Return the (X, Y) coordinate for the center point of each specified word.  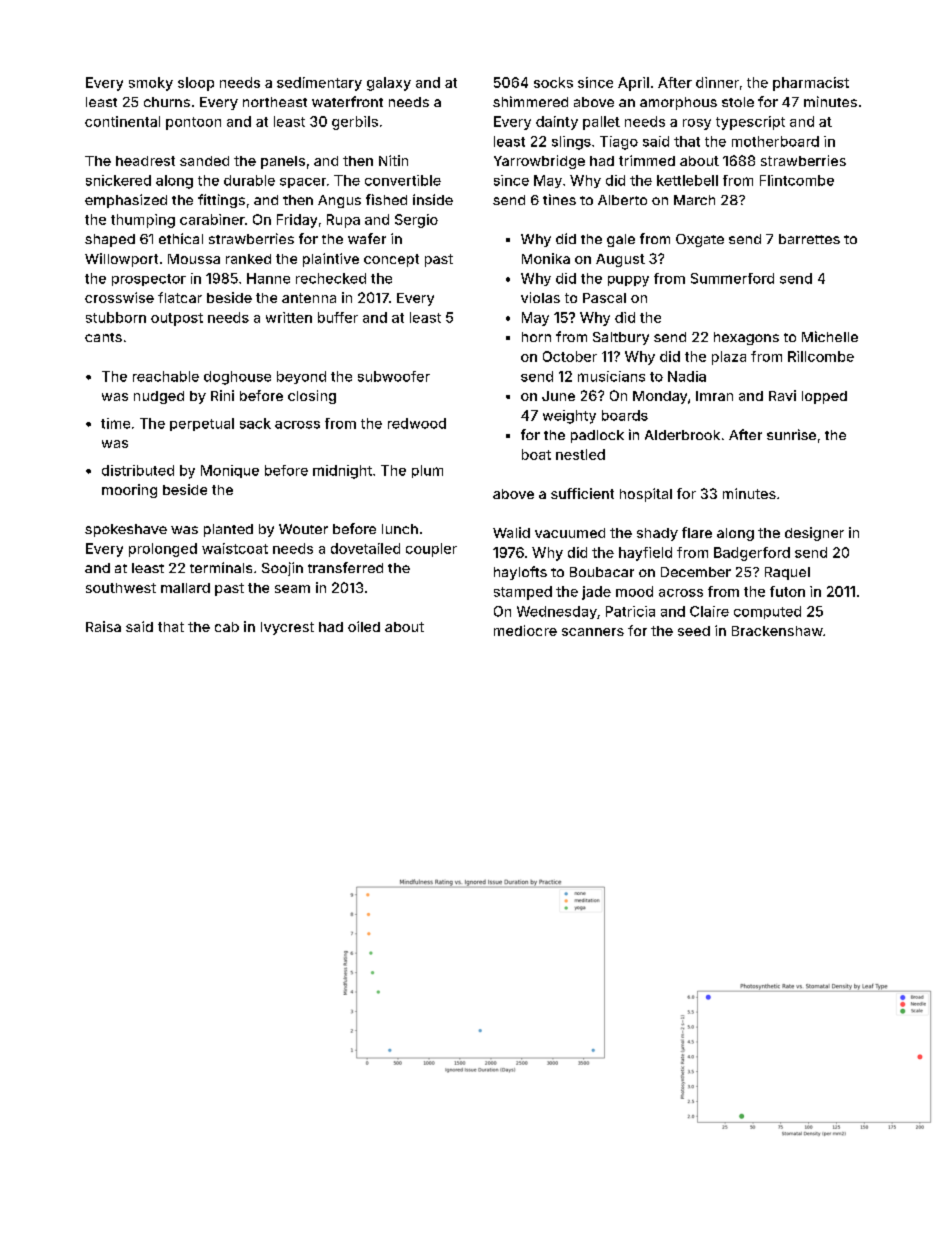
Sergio (416, 221)
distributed (138, 470)
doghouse (237, 378)
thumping (143, 221)
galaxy (389, 84)
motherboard (775, 141)
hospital (646, 495)
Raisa (103, 626)
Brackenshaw (777, 631)
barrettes (809, 239)
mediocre (525, 630)
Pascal (604, 298)
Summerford (732, 278)
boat (536, 454)
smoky (151, 84)
